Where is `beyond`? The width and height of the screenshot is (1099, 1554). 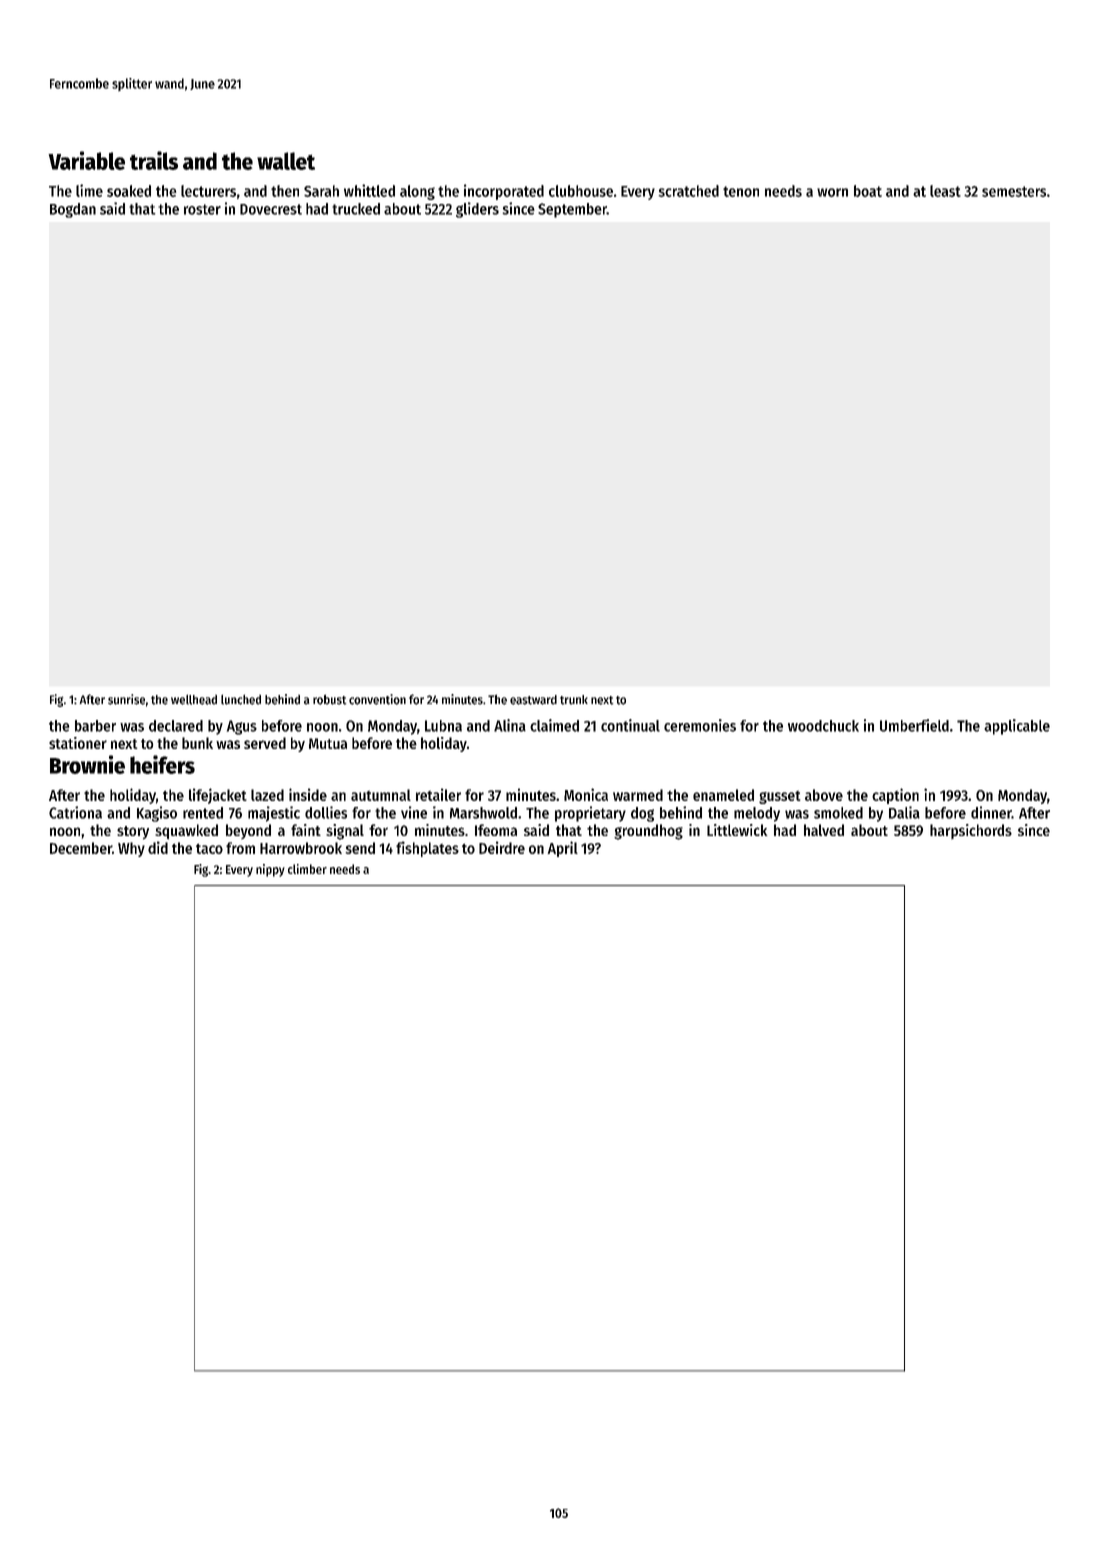
beyond is located at coordinates (248, 831).
